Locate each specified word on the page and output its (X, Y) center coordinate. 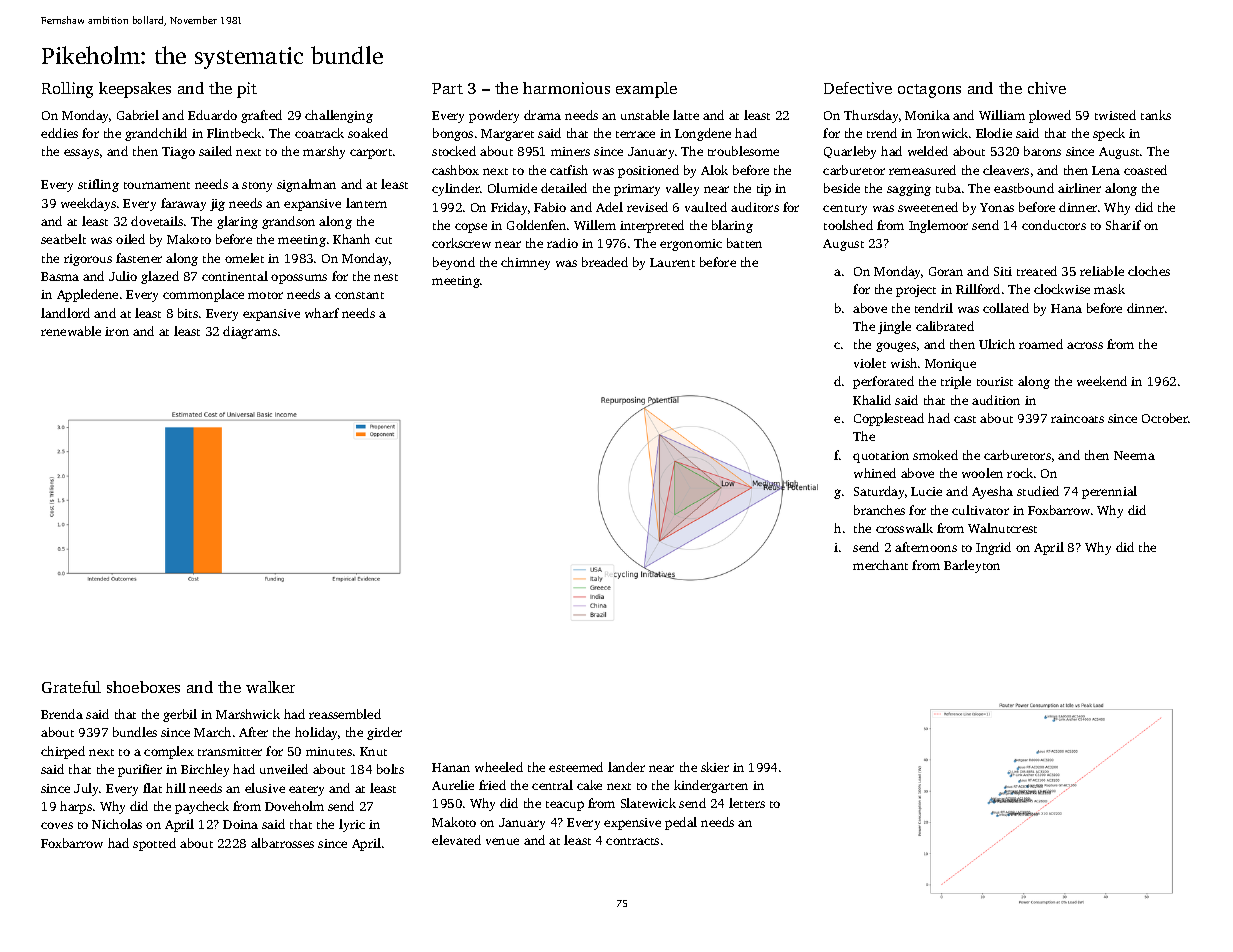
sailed (215, 151)
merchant (880, 565)
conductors (1054, 225)
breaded (605, 262)
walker (270, 687)
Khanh (351, 239)
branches (879, 510)
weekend (1102, 381)
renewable (71, 331)
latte (686, 115)
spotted (154, 844)
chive (1047, 88)
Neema (1134, 455)
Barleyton (972, 566)
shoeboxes (143, 687)
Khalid (872, 400)
